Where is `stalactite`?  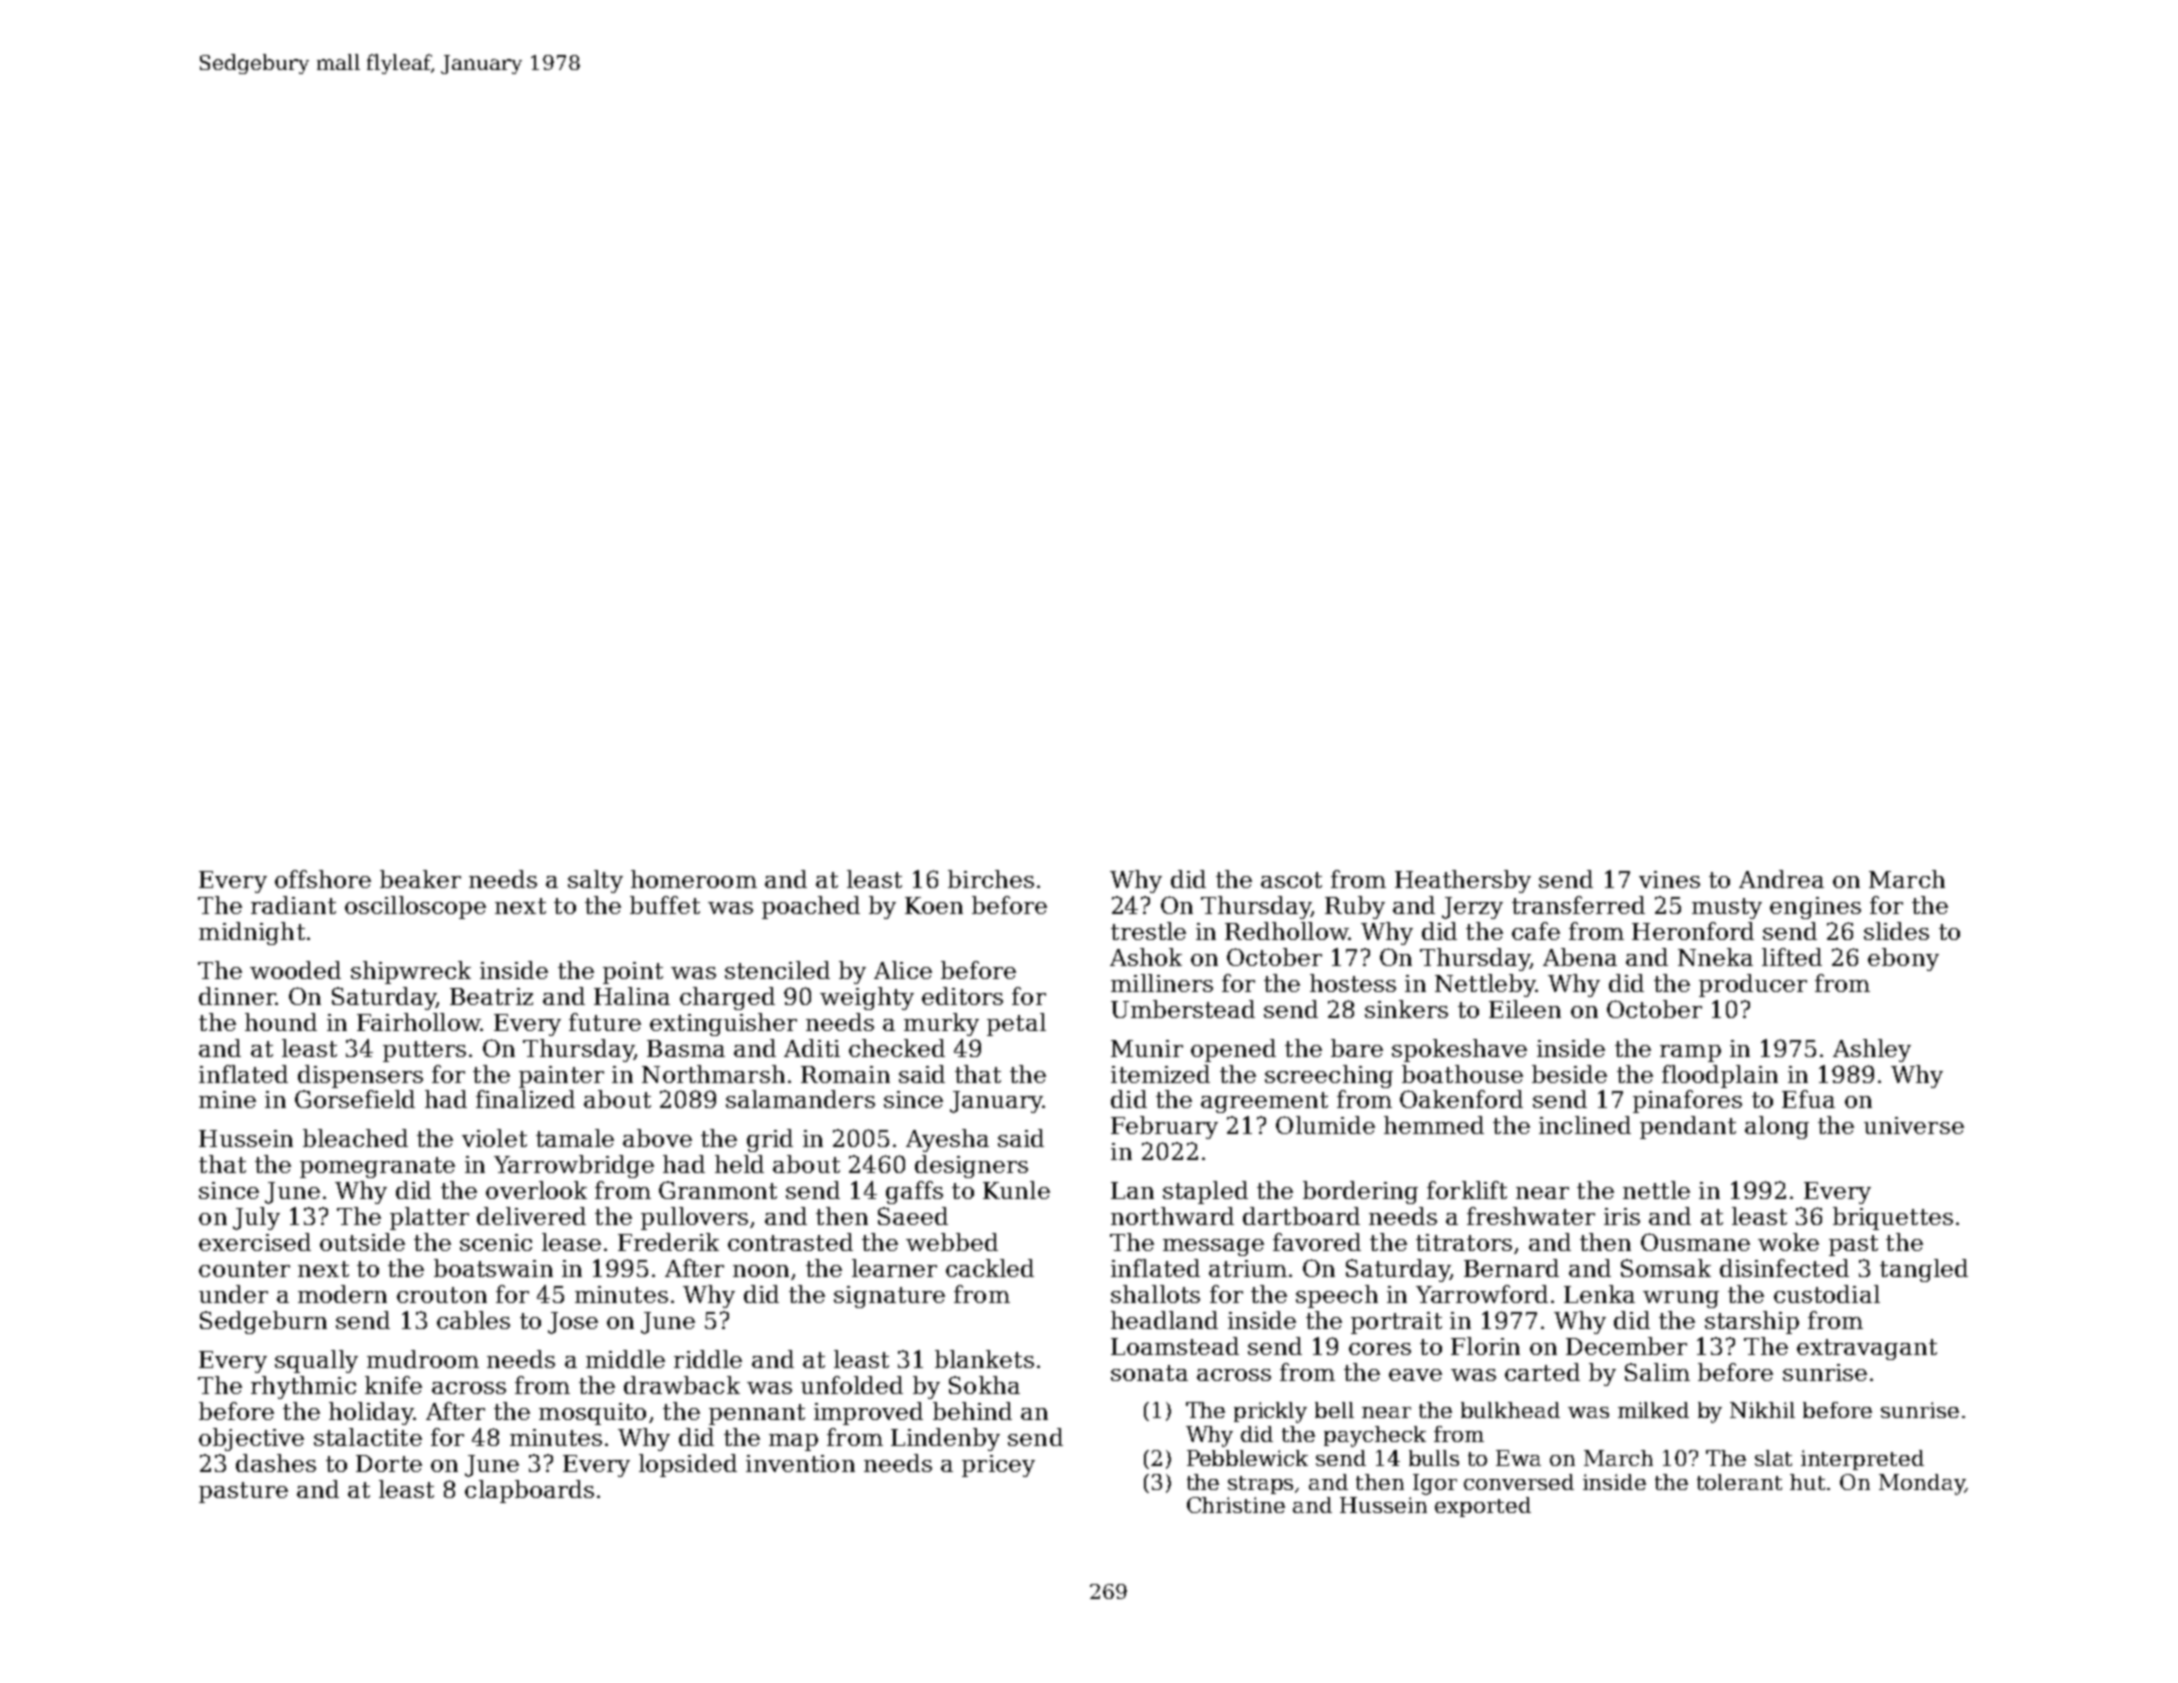
stalactite is located at coordinates (368, 1437).
